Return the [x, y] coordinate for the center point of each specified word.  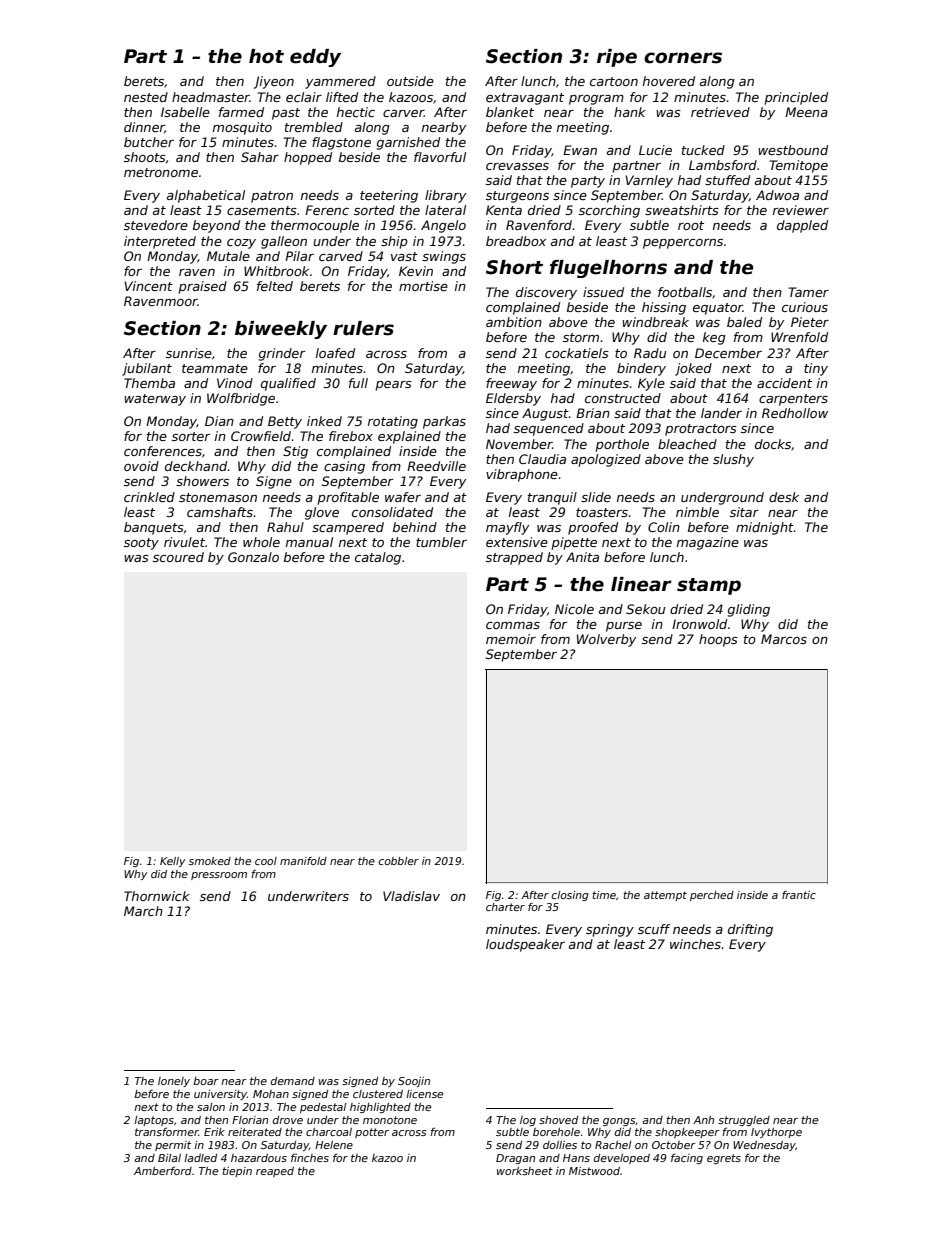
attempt [665, 896]
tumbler [441, 542]
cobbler [399, 861]
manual [309, 542]
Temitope [798, 166]
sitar [744, 512]
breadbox [516, 241]
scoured [178, 557]
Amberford [163, 1170]
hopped [308, 158]
